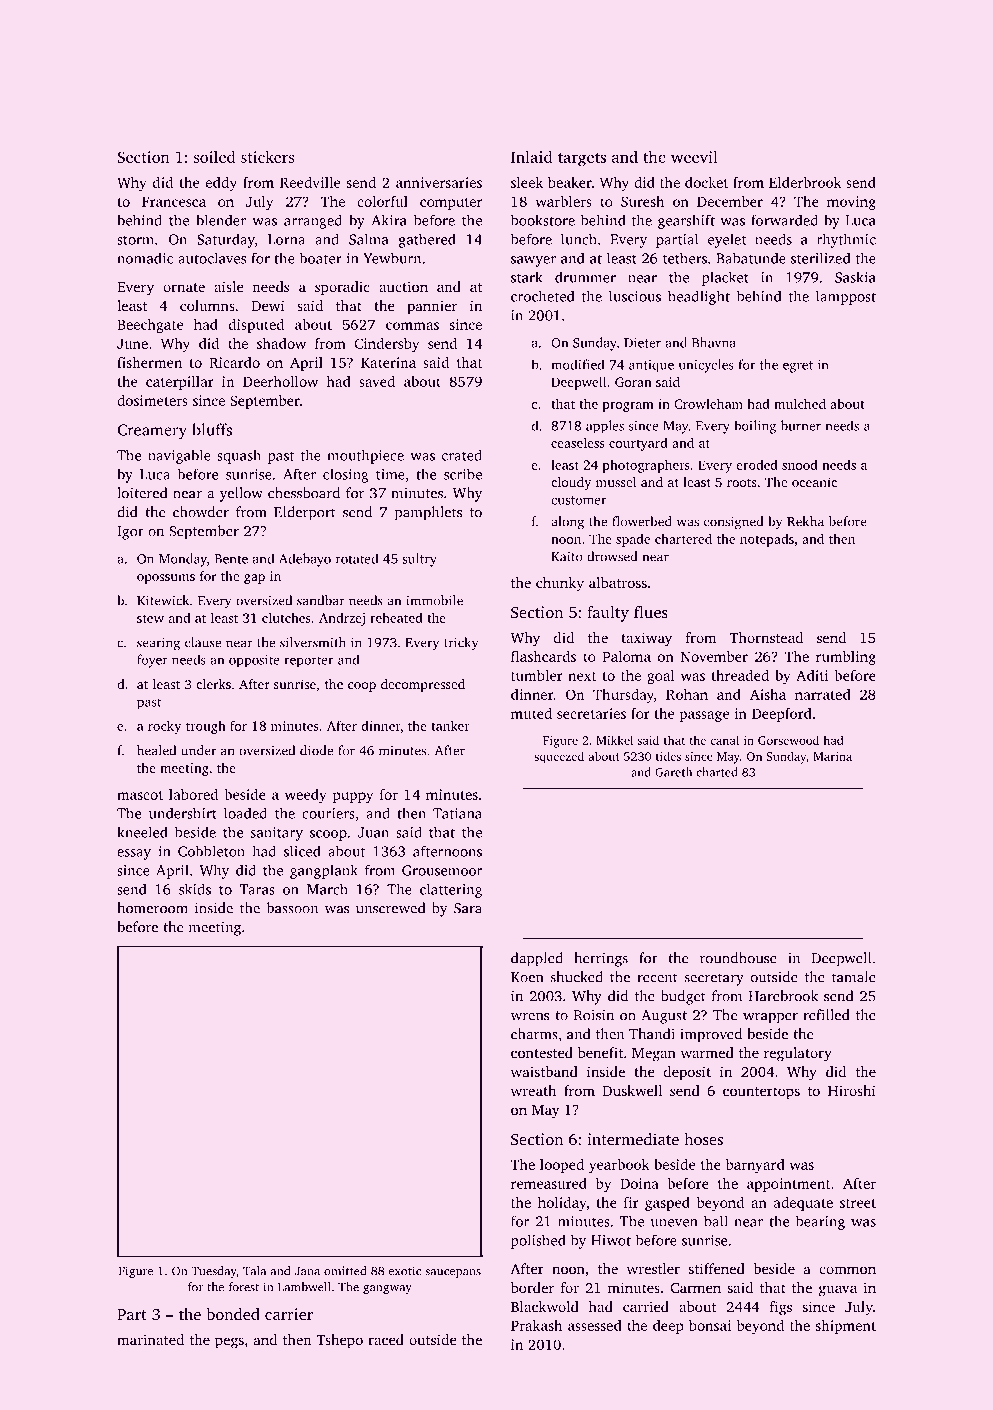 This screenshot has height=1410, width=993. What do you see at coordinates (213, 684) in the screenshot?
I see `clerks` at bounding box center [213, 684].
